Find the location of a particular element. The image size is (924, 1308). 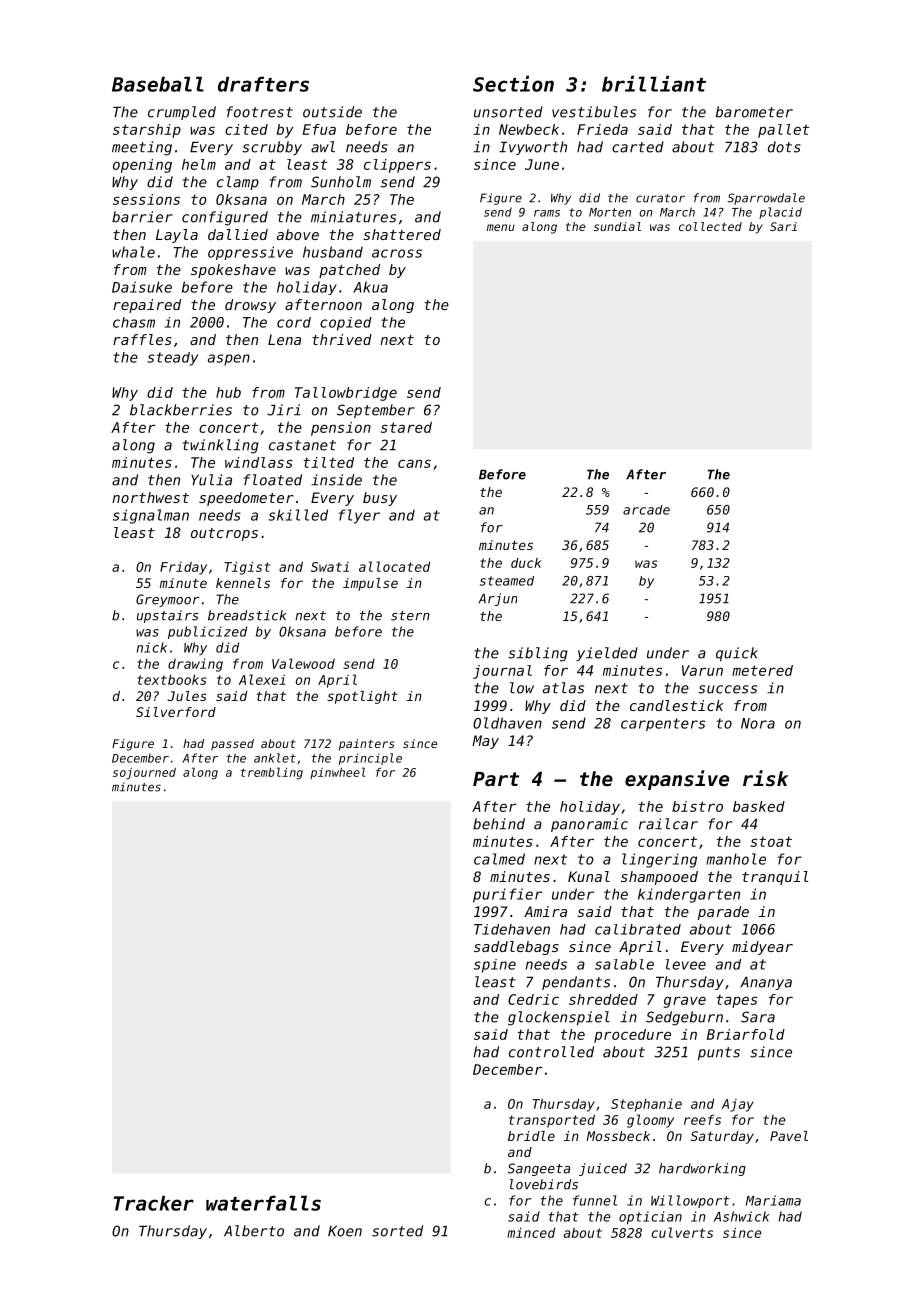

barometer is located at coordinates (754, 112).
